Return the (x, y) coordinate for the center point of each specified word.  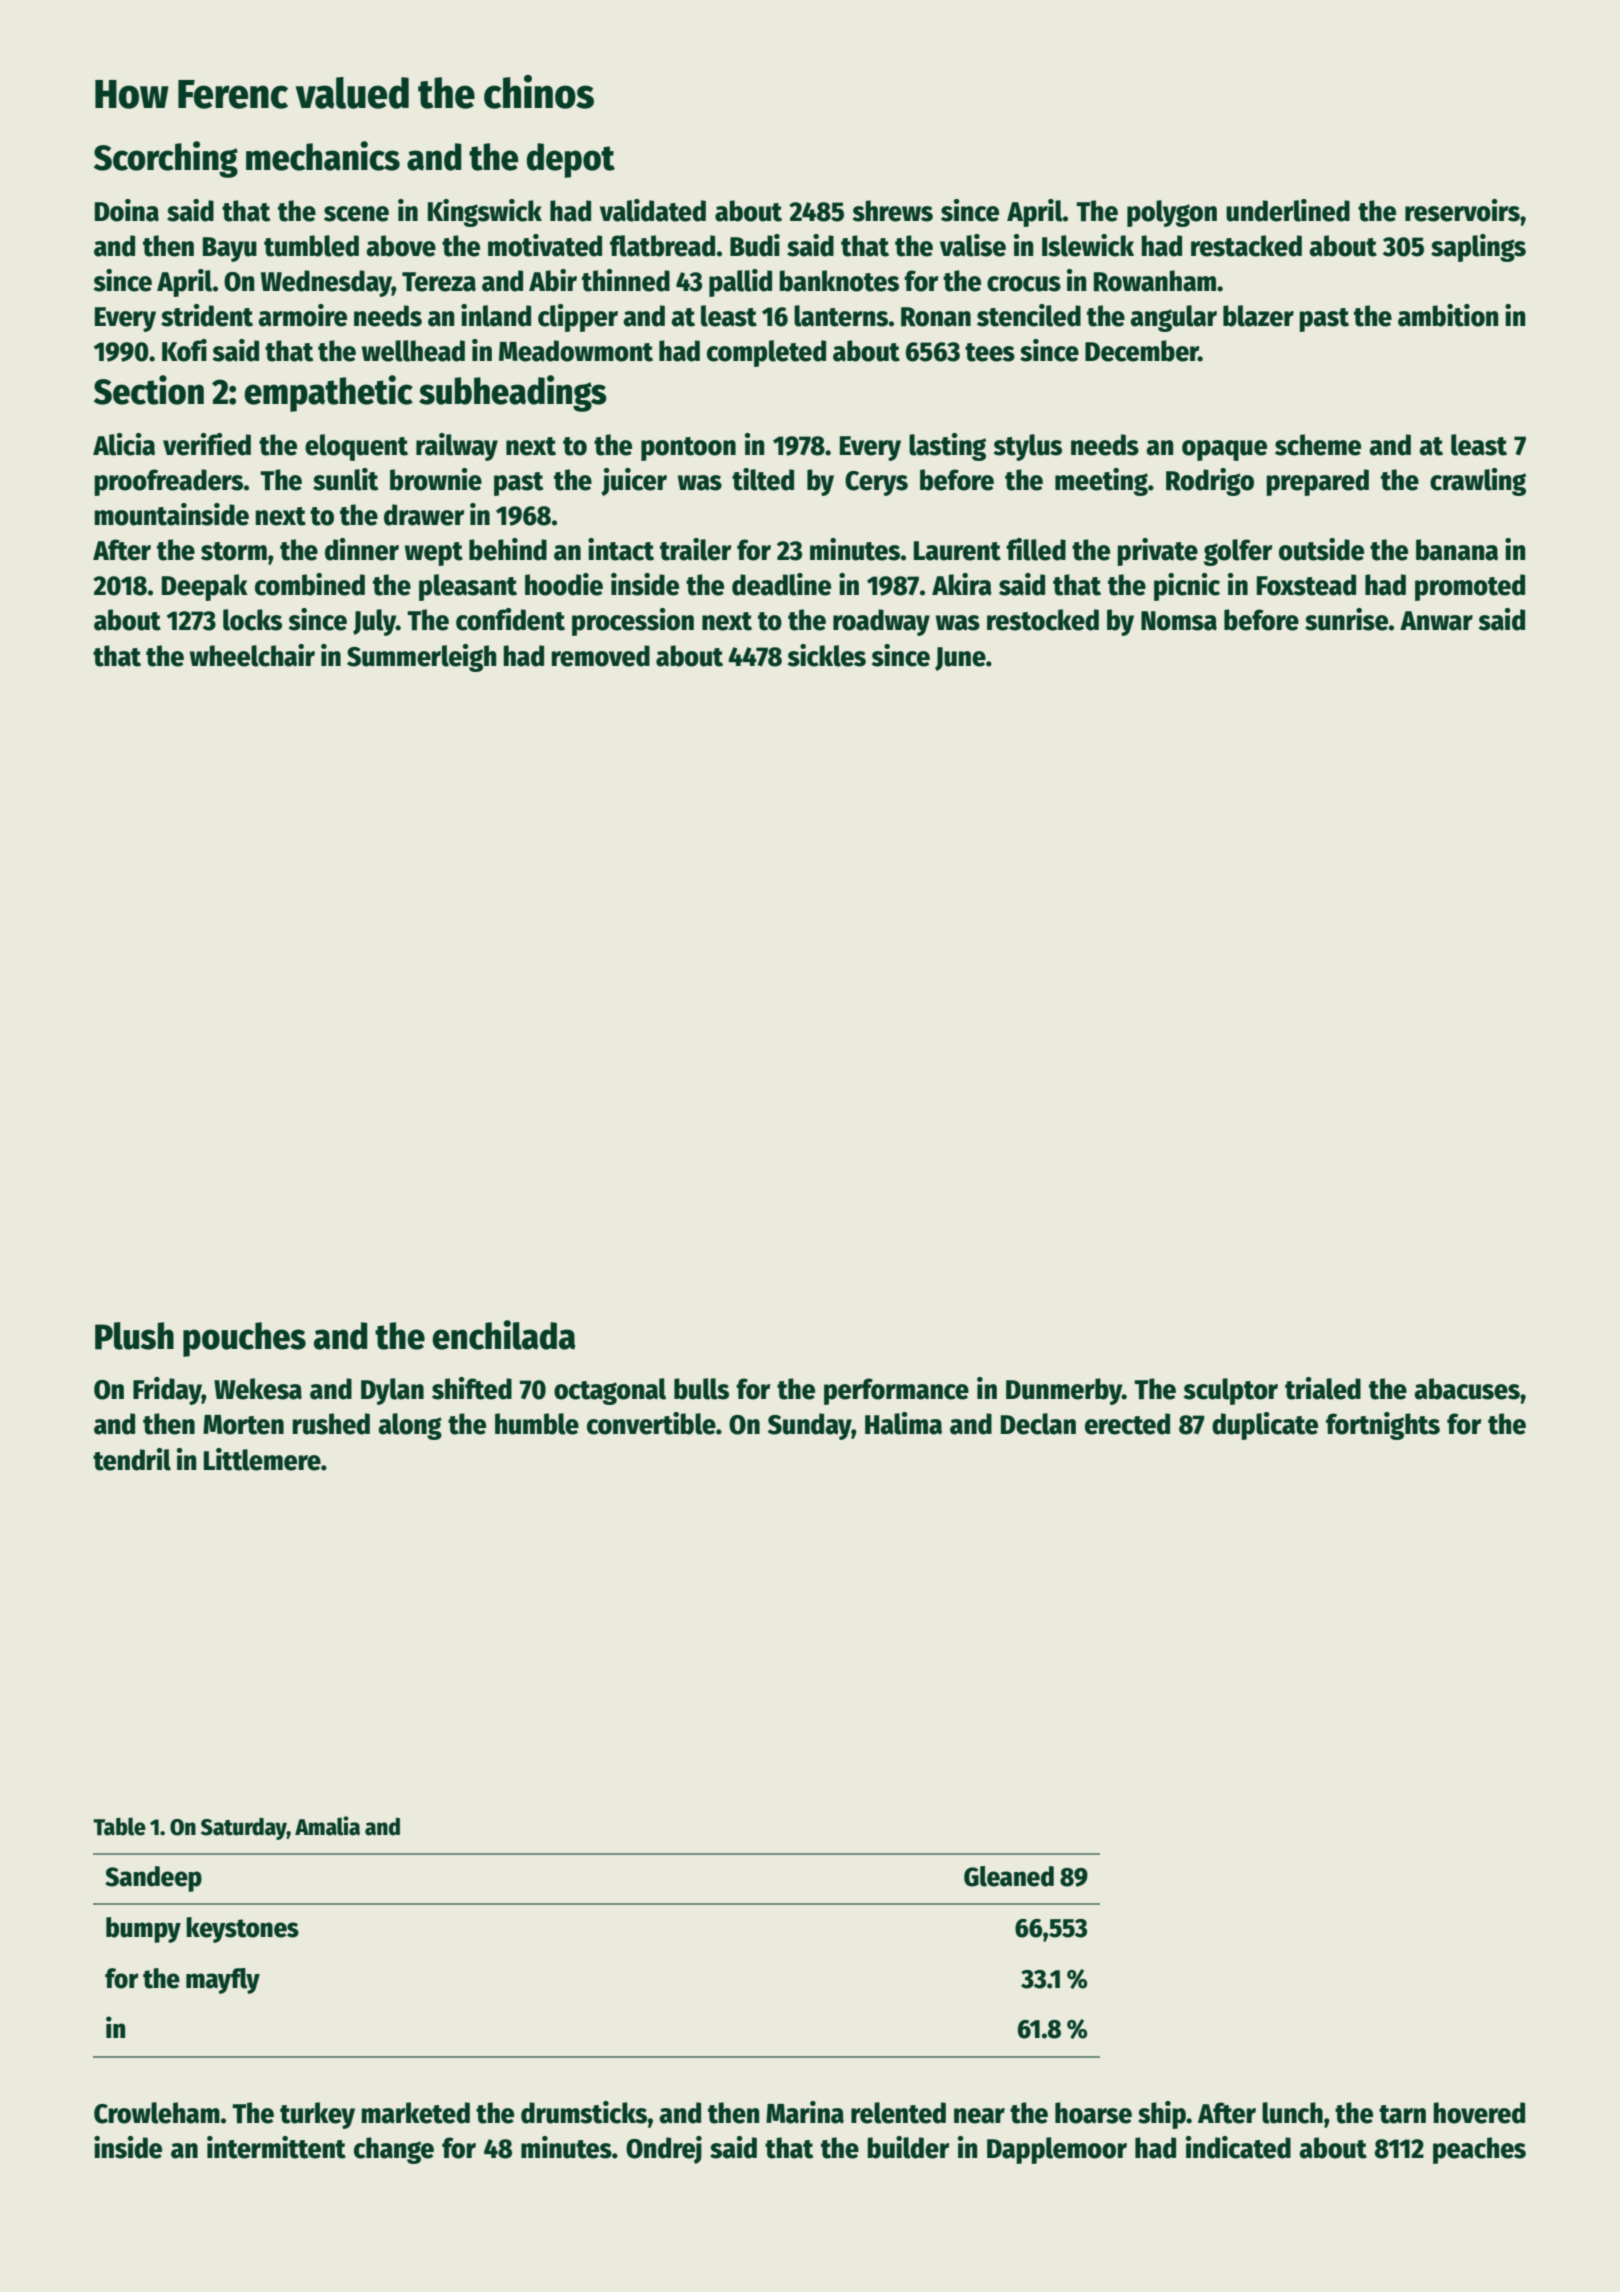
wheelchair (252, 655)
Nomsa (1179, 621)
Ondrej (664, 2150)
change (394, 2150)
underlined (1288, 210)
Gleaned (1009, 1876)
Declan (1038, 1424)
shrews (893, 211)
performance (896, 1391)
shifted (472, 1388)
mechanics (323, 156)
